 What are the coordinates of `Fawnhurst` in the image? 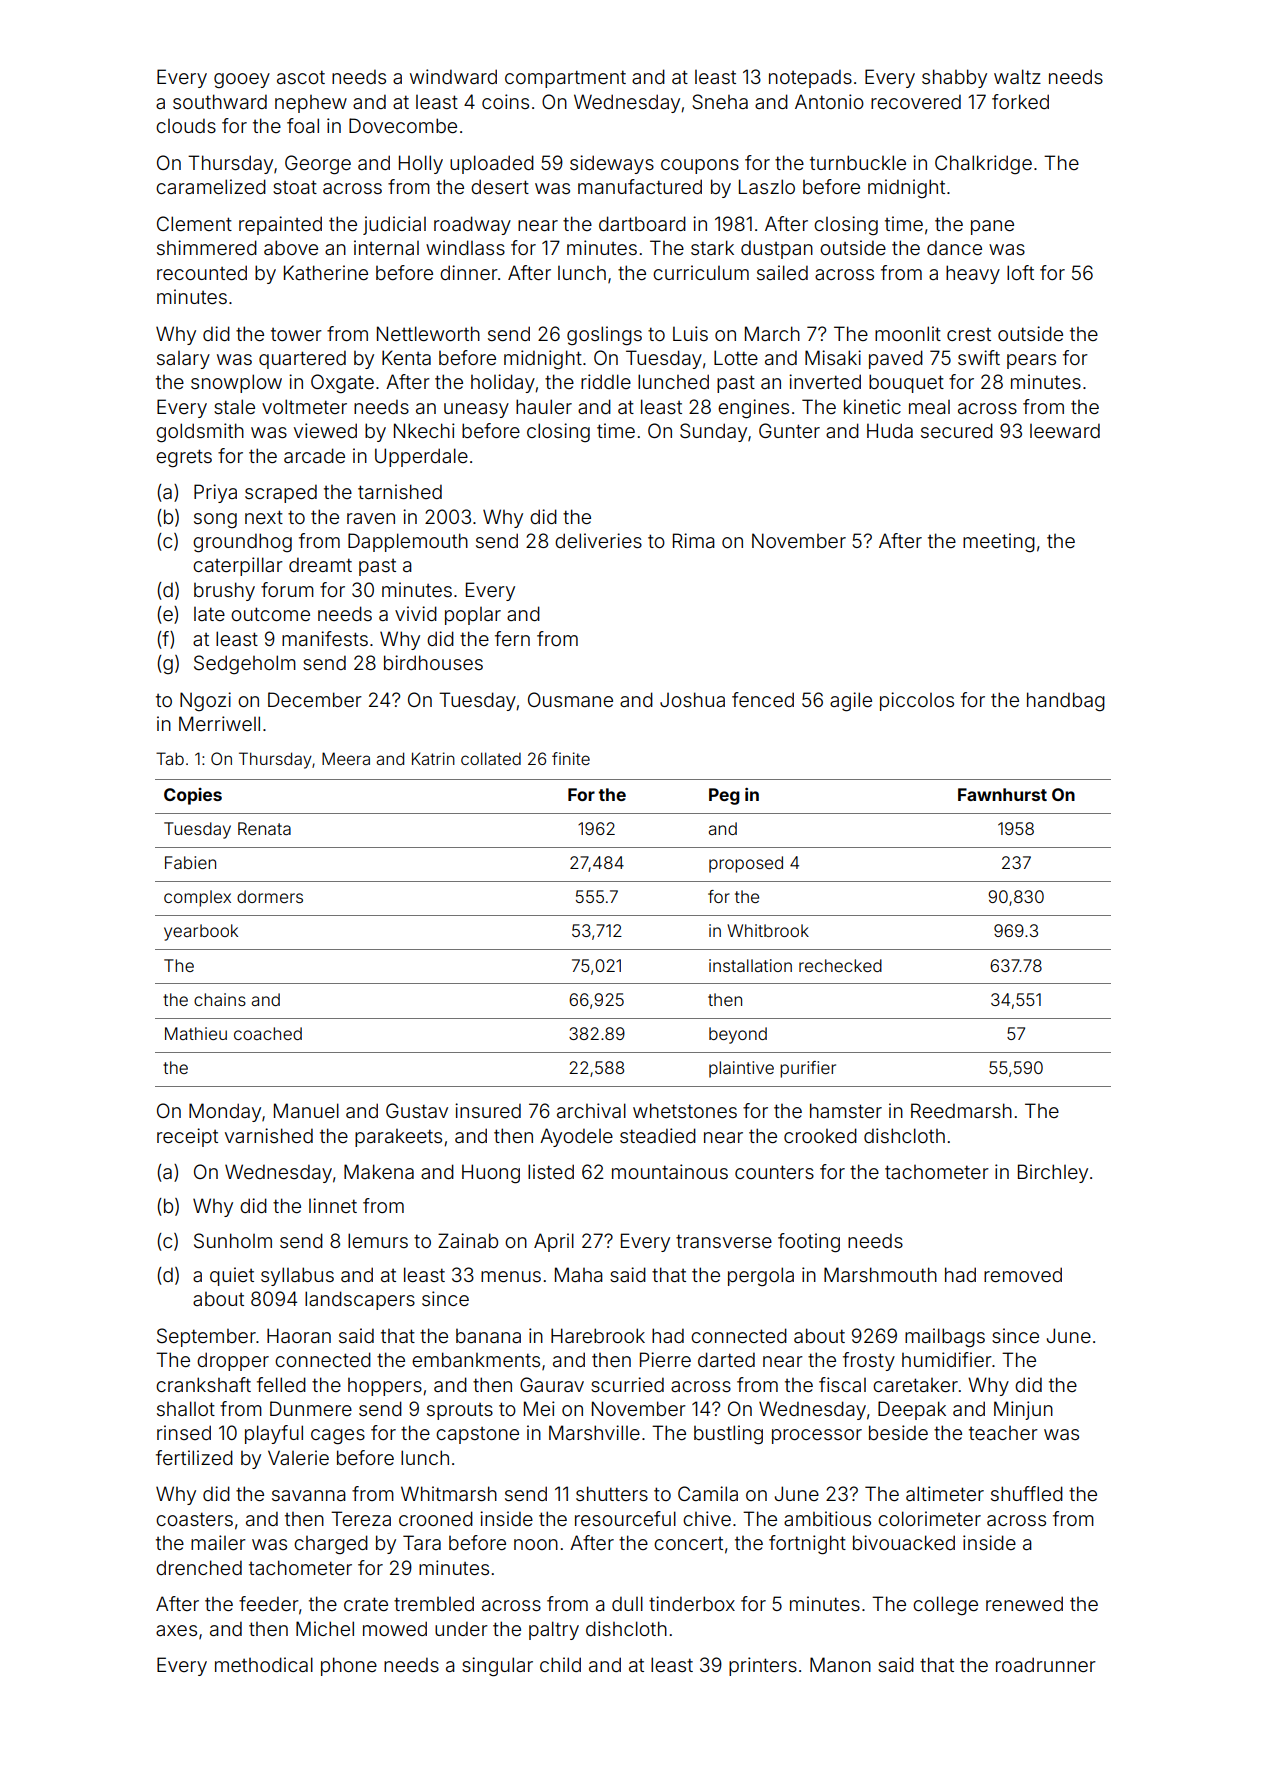 It's located at (1002, 794).
